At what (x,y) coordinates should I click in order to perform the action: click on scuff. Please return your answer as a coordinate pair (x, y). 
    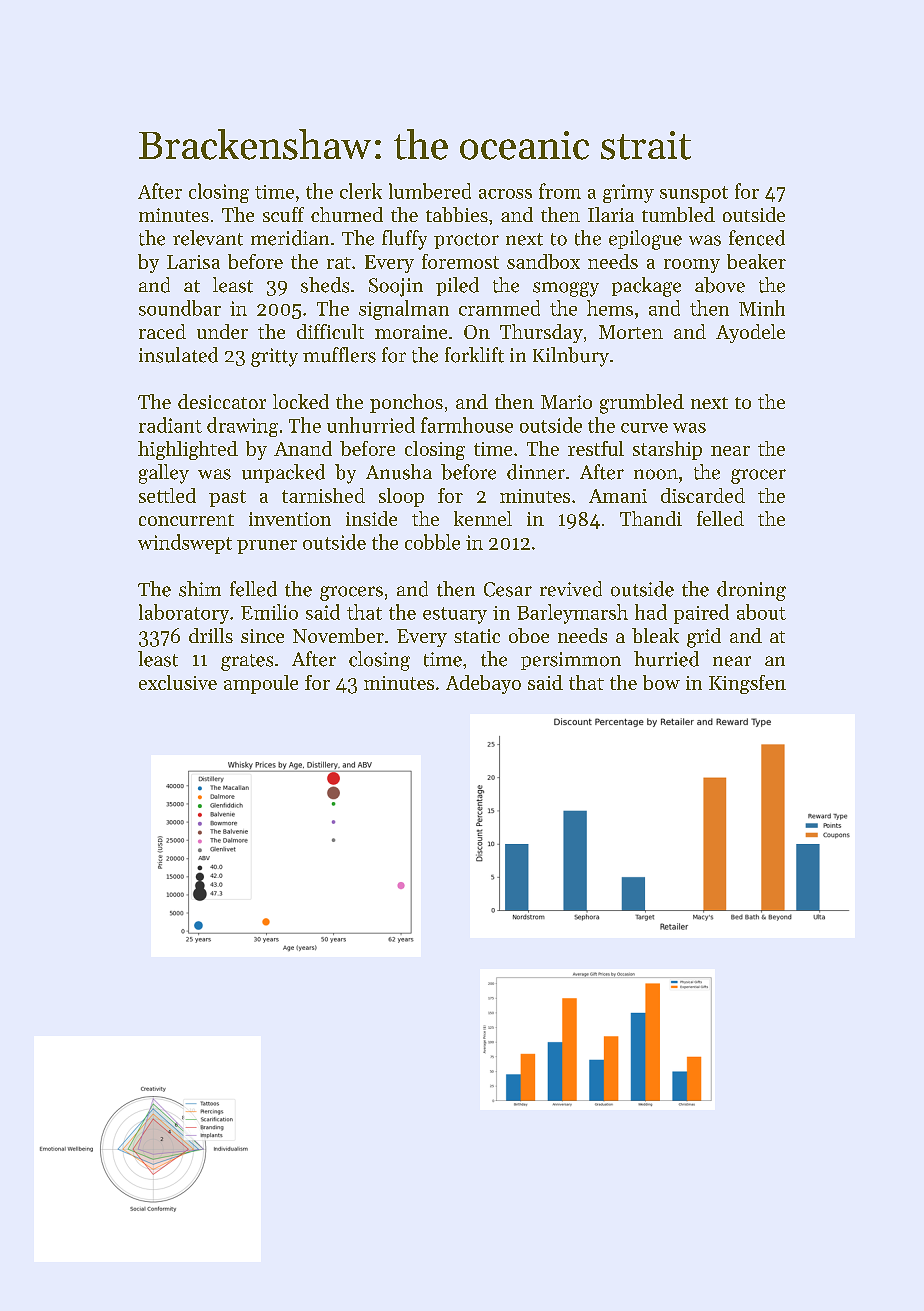
    Looking at the image, I should click on (283, 214).
